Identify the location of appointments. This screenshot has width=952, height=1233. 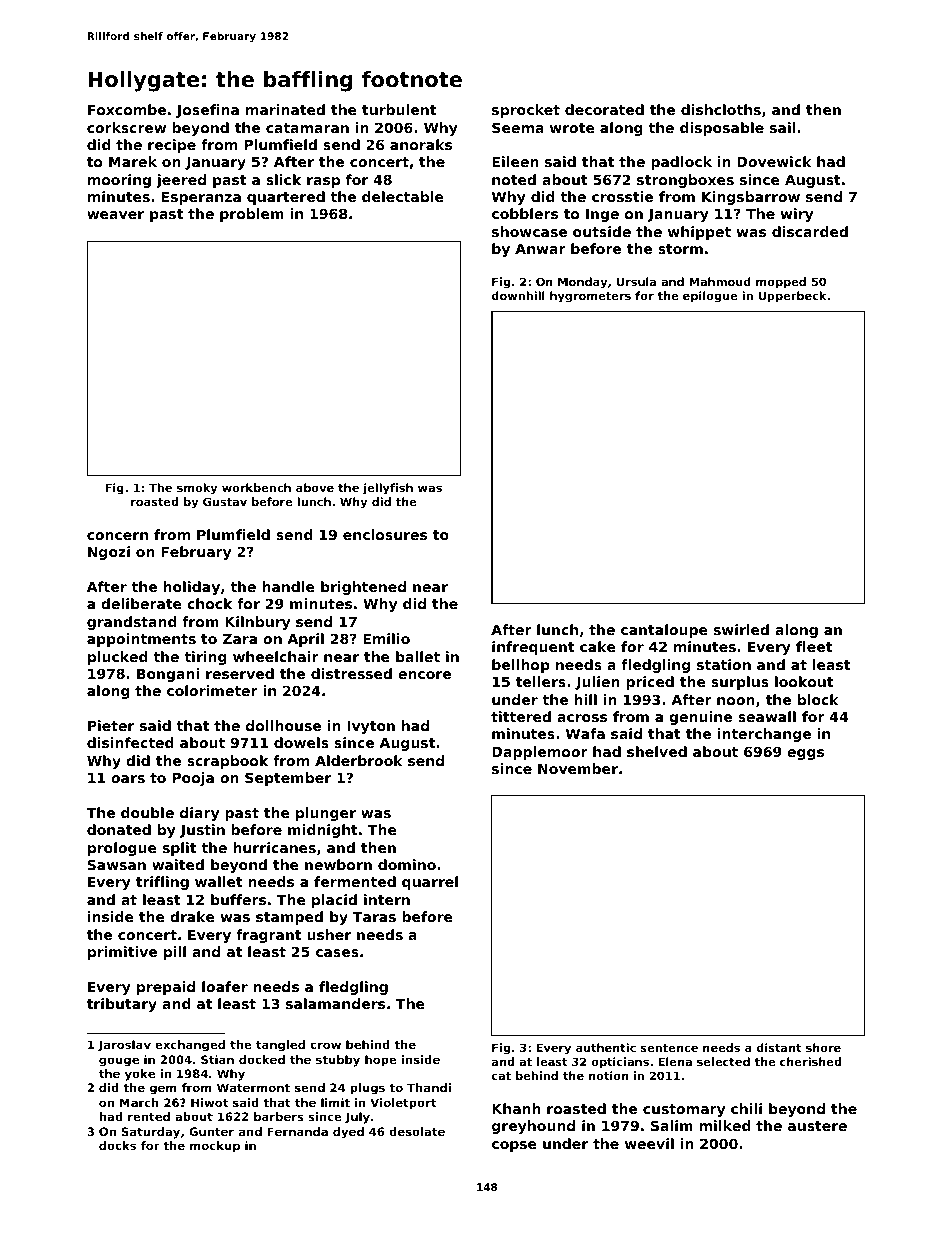
(141, 640).
